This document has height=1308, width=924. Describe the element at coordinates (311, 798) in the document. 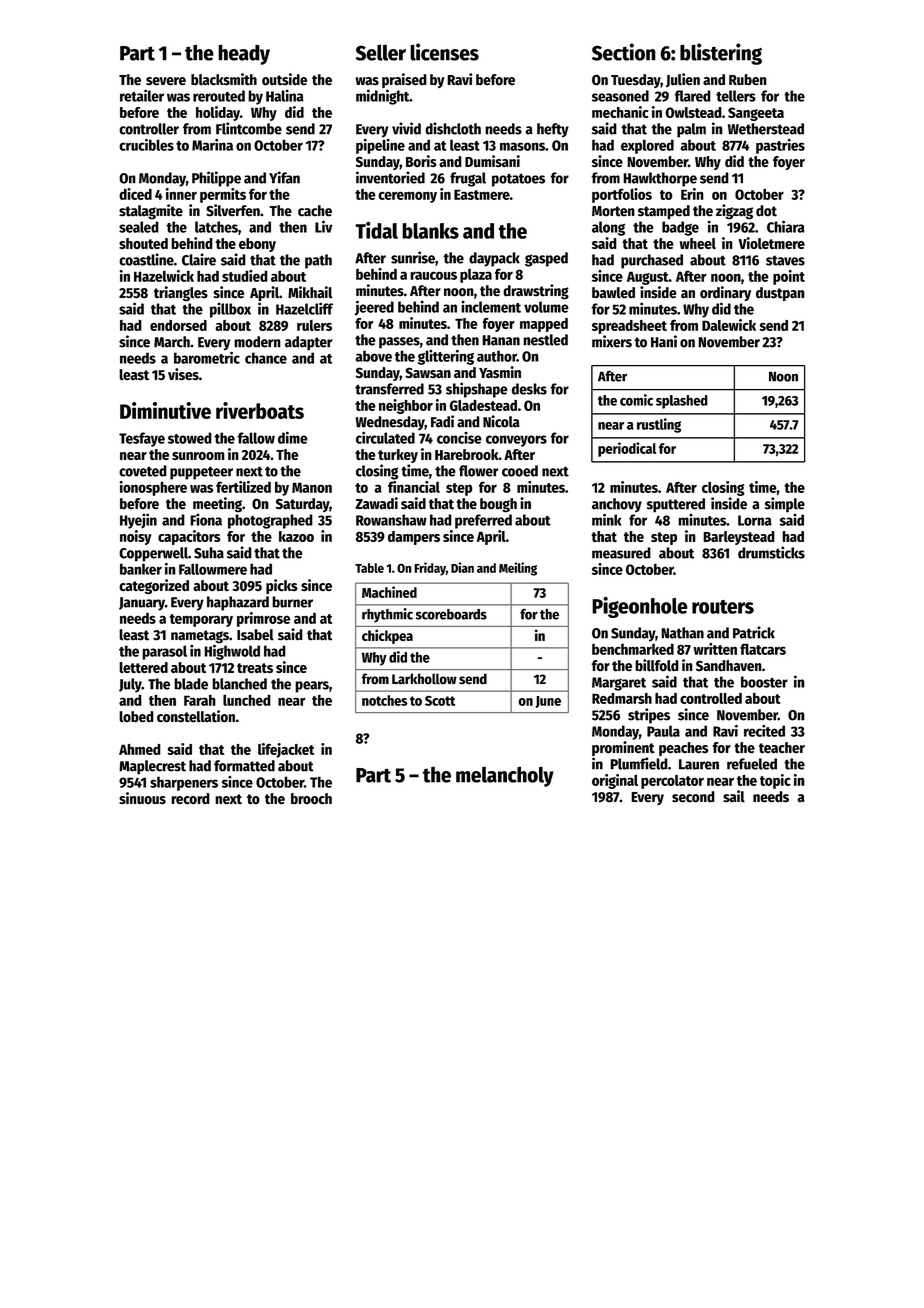

I see `brooch` at that location.
